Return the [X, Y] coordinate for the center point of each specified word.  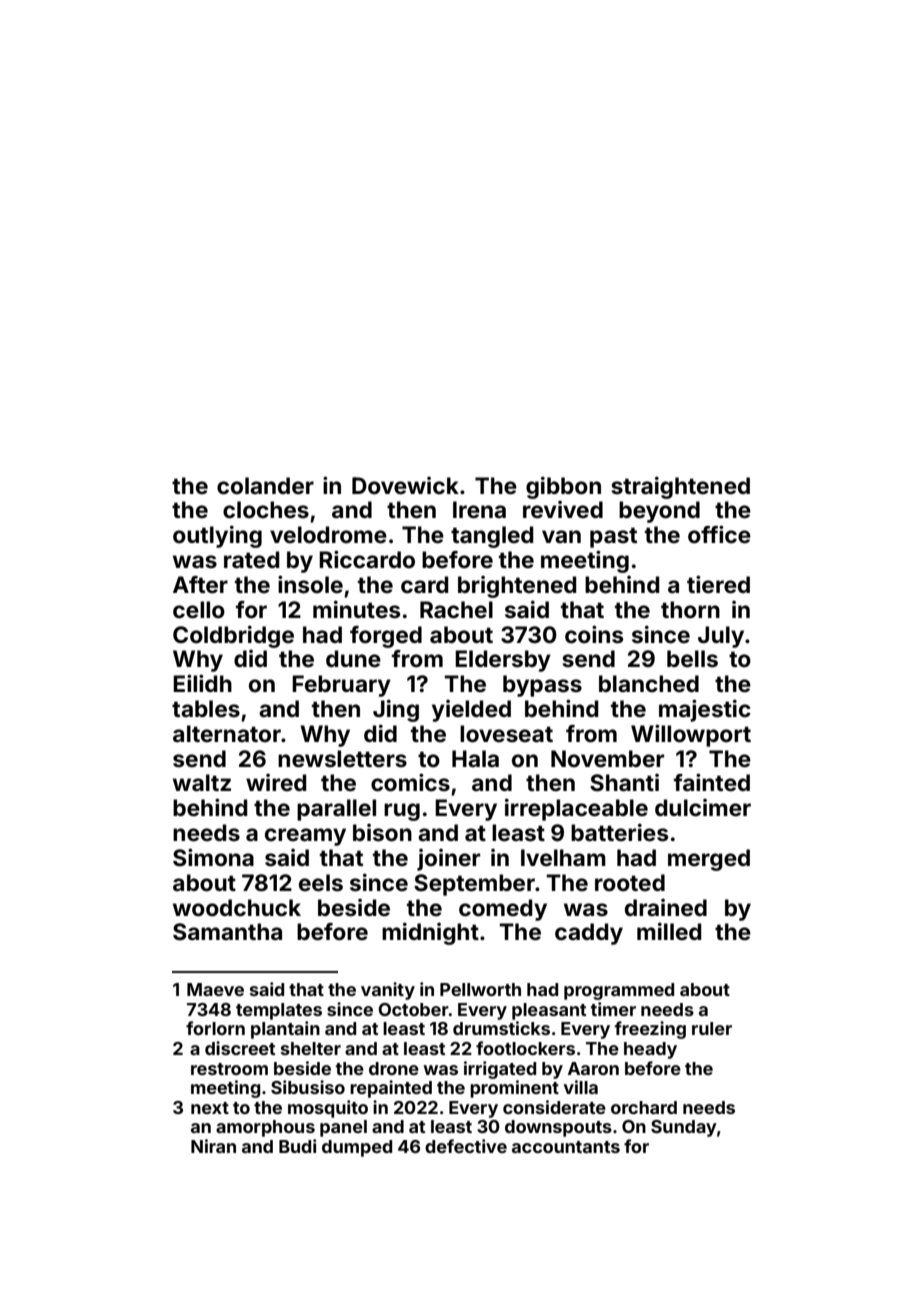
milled [669, 931]
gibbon [563, 487]
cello [199, 610]
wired [276, 782]
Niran [213, 1146]
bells [692, 659]
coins [594, 634]
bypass [542, 686]
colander [265, 486]
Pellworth [480, 989]
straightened [680, 487]
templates [279, 1011]
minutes [356, 609]
